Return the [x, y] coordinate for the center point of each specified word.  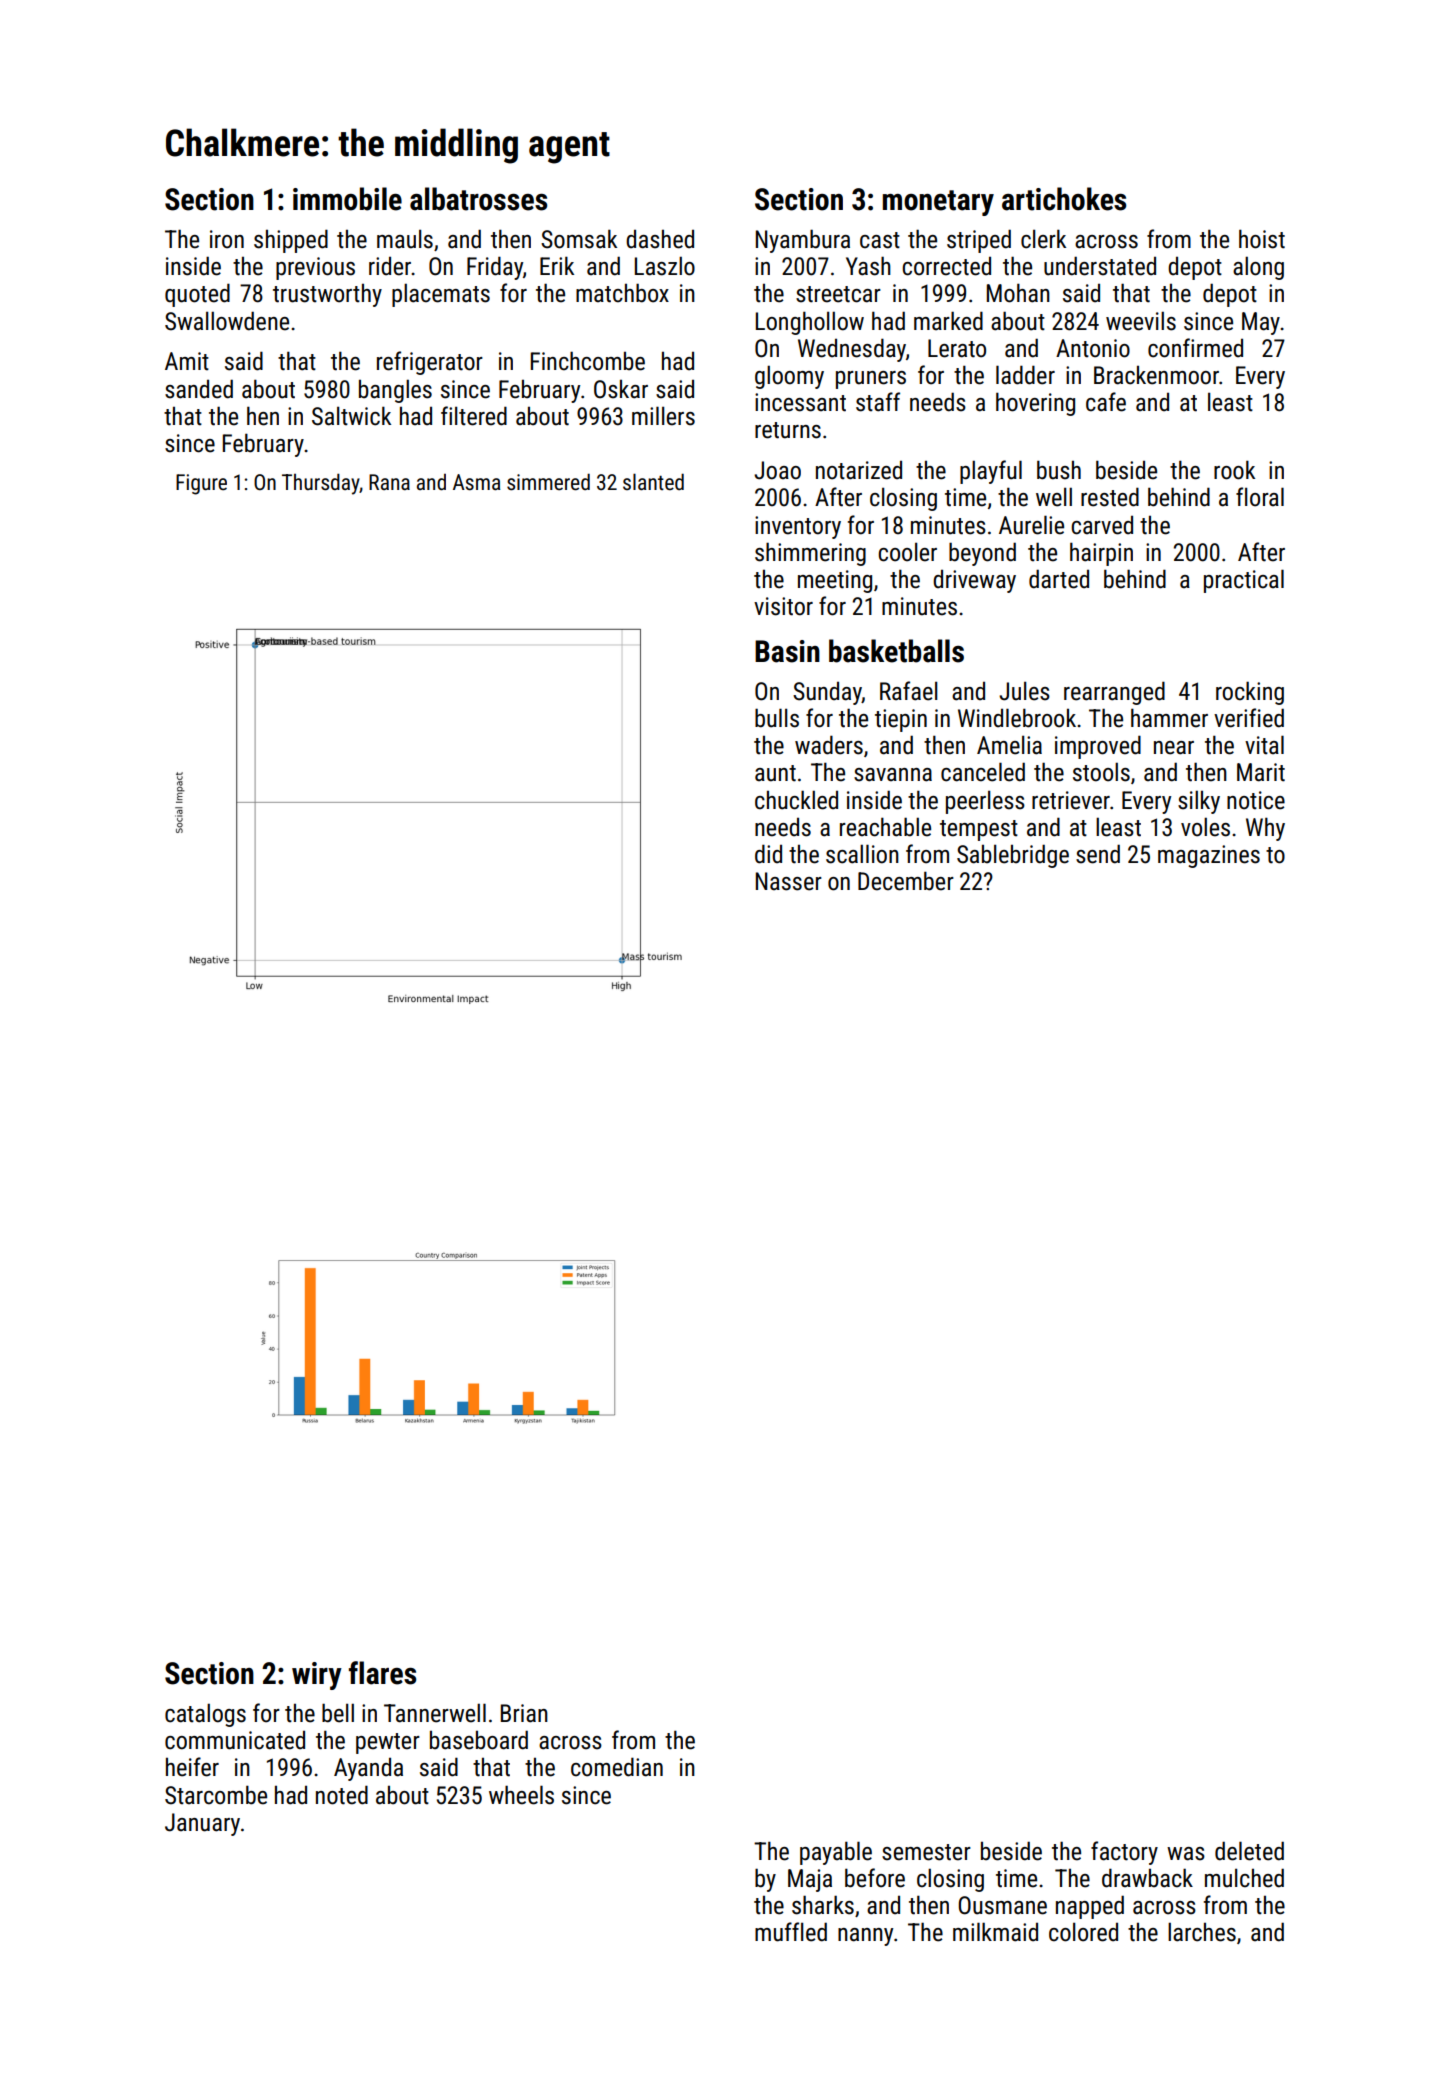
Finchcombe [588, 361]
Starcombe [216, 1795]
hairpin [1101, 554]
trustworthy [327, 295]
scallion [862, 854]
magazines [1209, 856]
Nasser [789, 881]
